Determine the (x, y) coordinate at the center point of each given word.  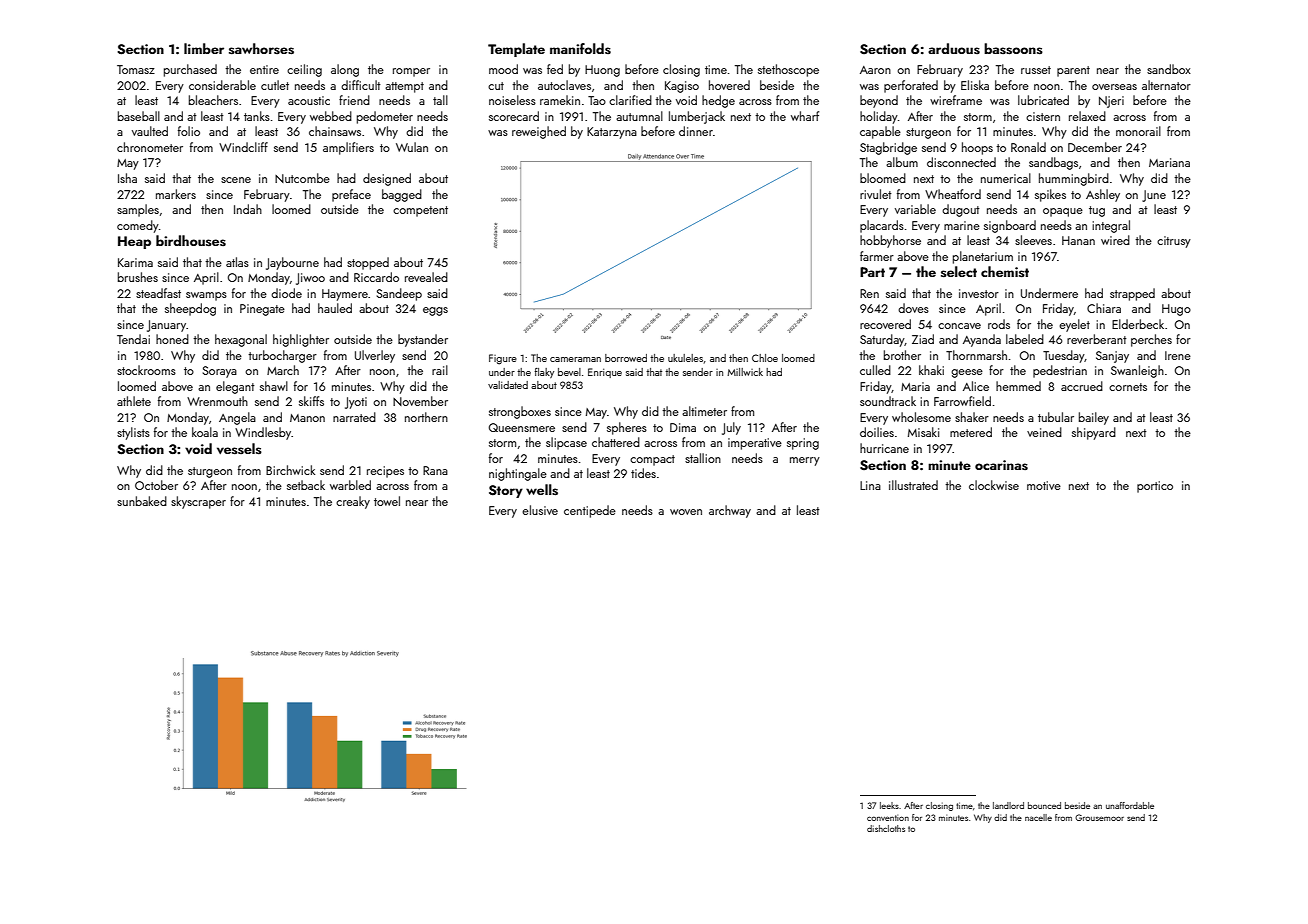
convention (888, 818)
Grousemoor (1099, 817)
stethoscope (788, 70)
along (345, 70)
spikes (1050, 195)
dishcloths (886, 828)
